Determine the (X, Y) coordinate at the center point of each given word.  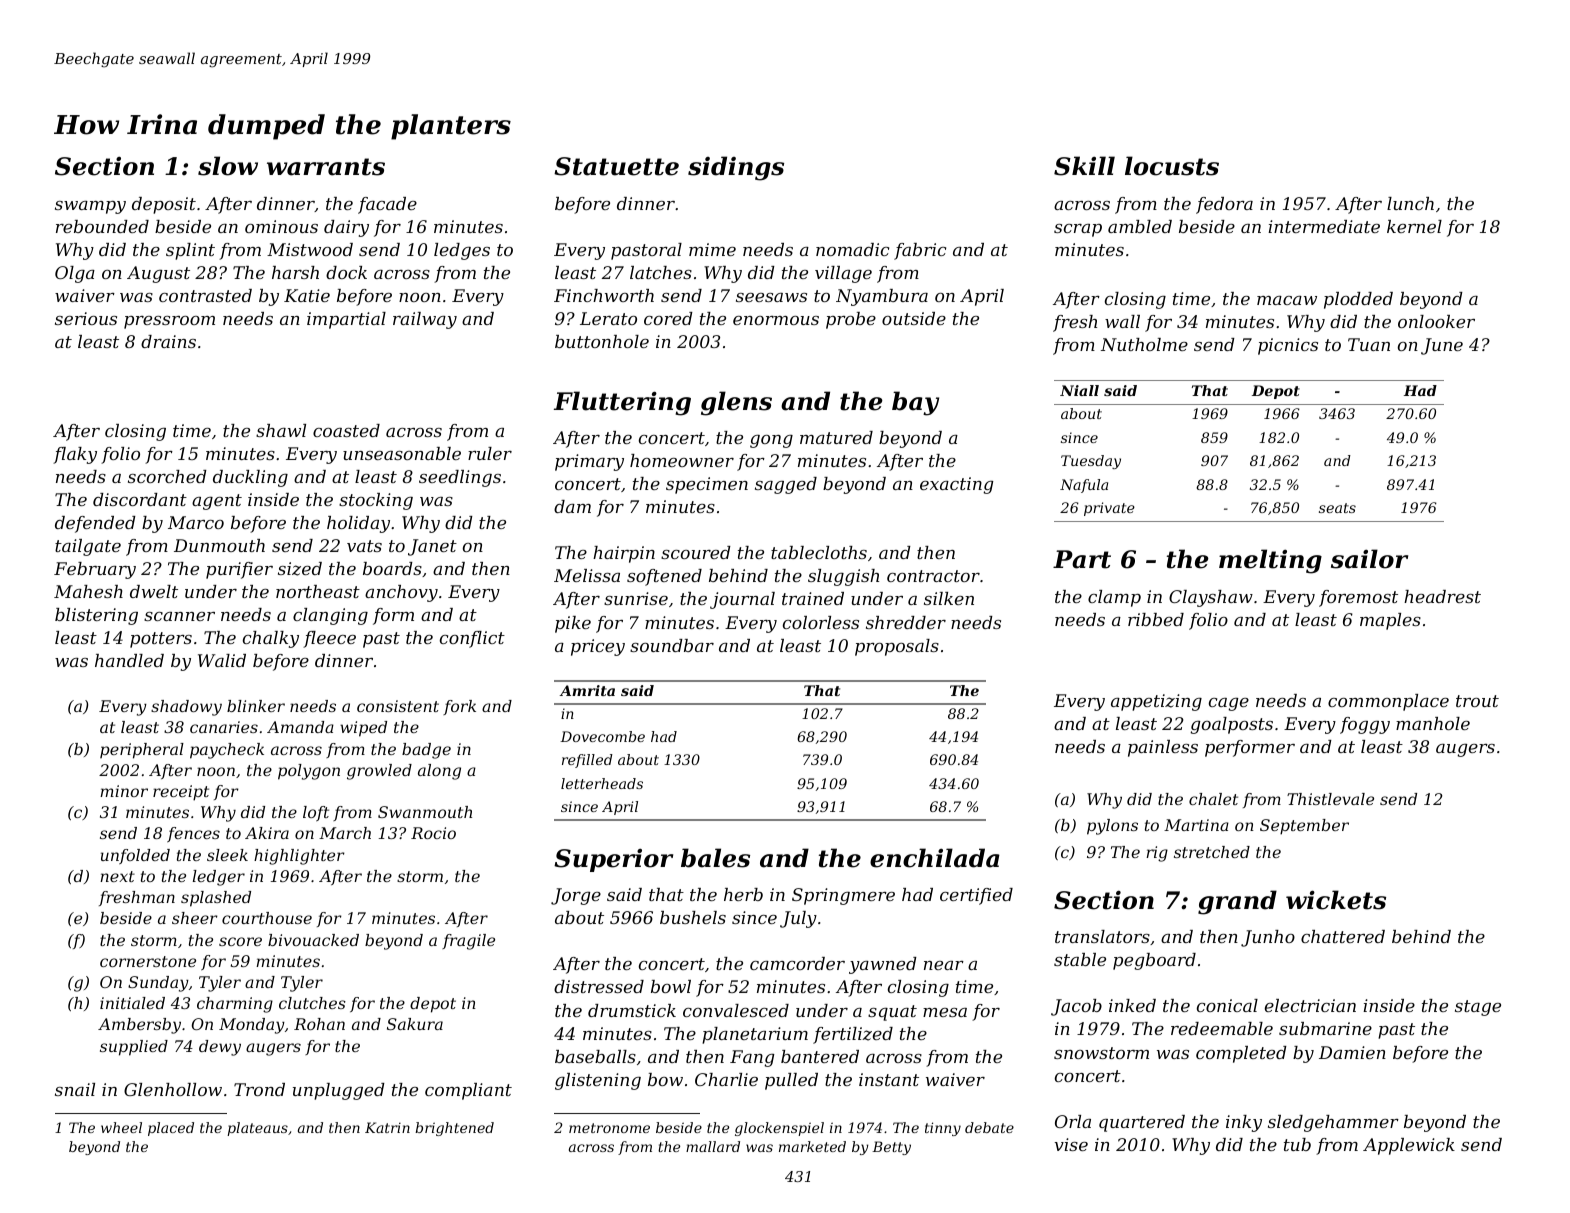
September (1304, 827)
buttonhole (602, 341)
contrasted (205, 295)
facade (387, 205)
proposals (897, 647)
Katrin (387, 1127)
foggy (1365, 725)
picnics (1288, 346)
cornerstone (148, 961)
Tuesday (1091, 462)
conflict (472, 639)
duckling (250, 478)
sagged (786, 485)
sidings (736, 168)
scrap (1078, 230)
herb (743, 894)
